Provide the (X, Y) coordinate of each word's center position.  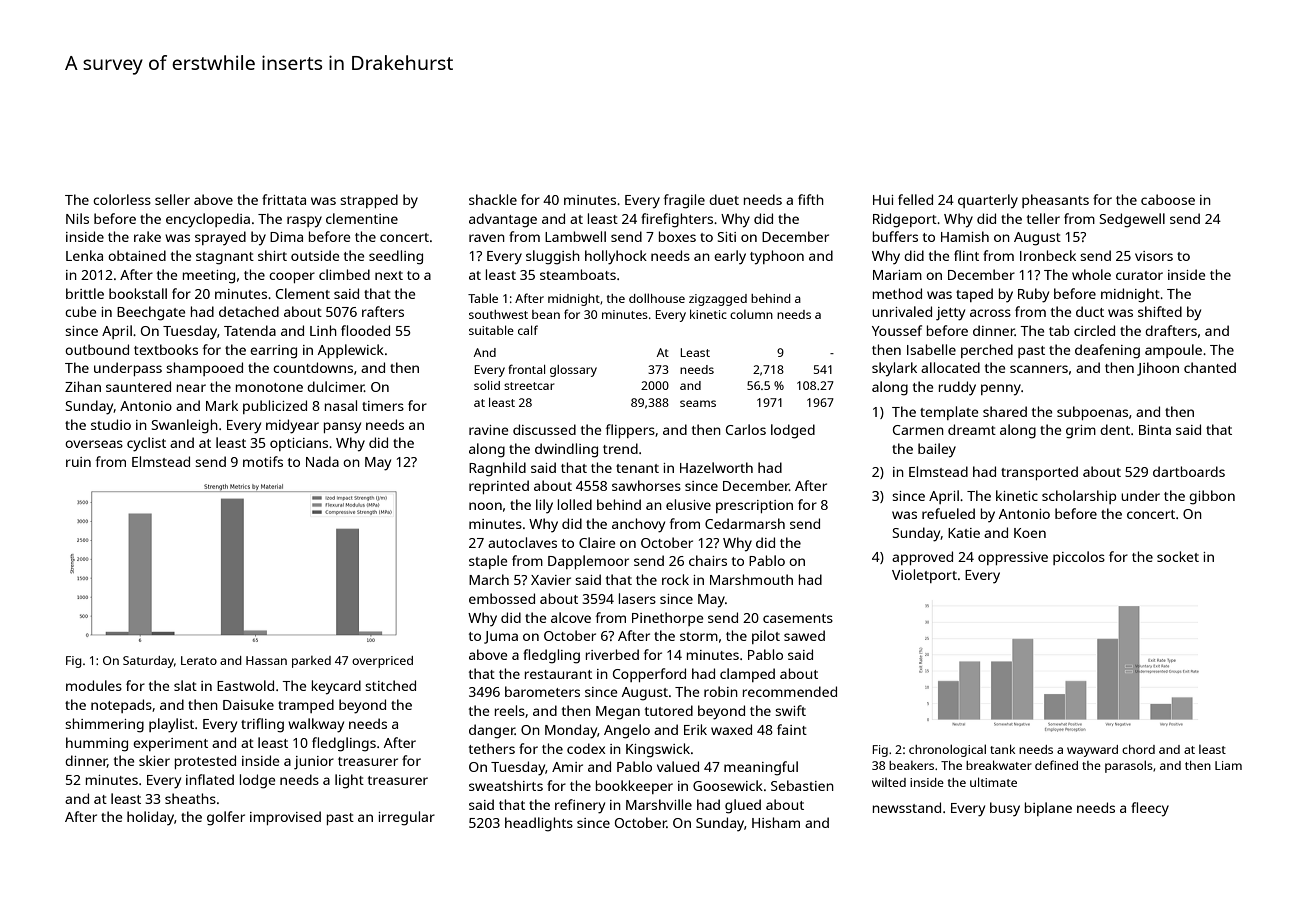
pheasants (1055, 201)
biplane (1048, 809)
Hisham (776, 822)
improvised (285, 818)
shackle (493, 199)
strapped (369, 201)
